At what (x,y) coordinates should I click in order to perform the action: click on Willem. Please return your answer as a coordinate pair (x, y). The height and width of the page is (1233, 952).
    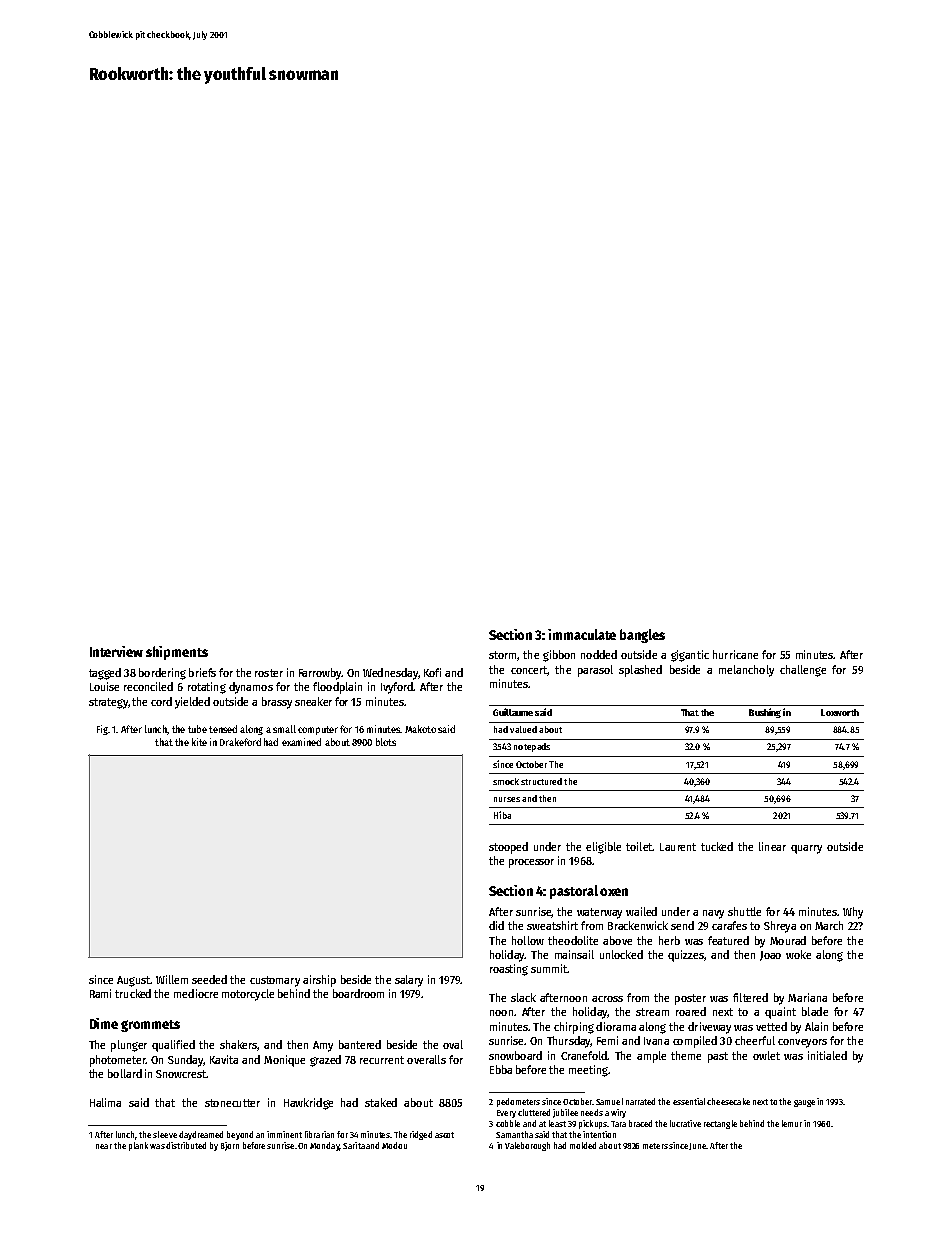
    Looking at the image, I should click on (172, 979).
